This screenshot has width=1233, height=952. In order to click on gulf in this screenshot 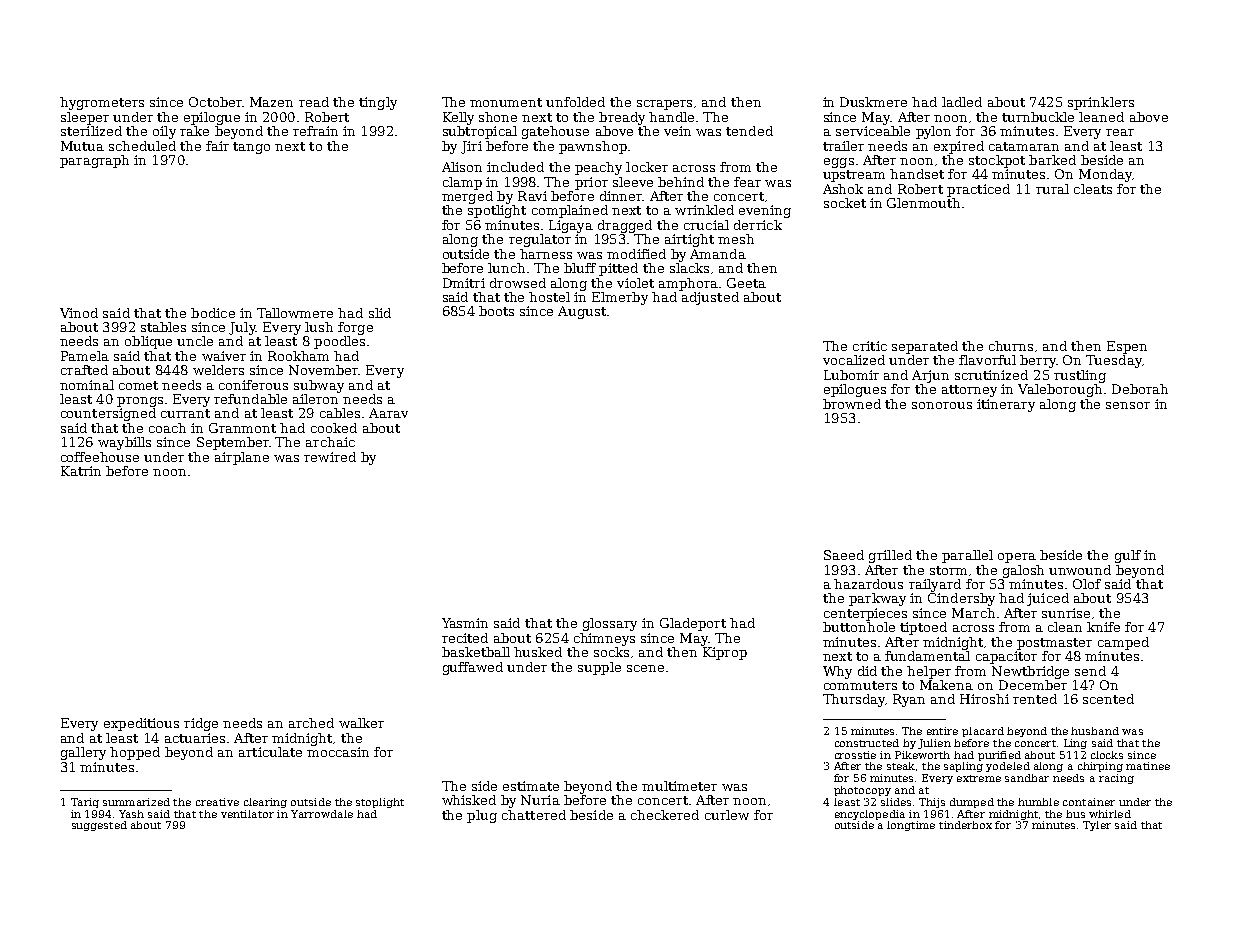, I will do `click(1128, 556)`.
